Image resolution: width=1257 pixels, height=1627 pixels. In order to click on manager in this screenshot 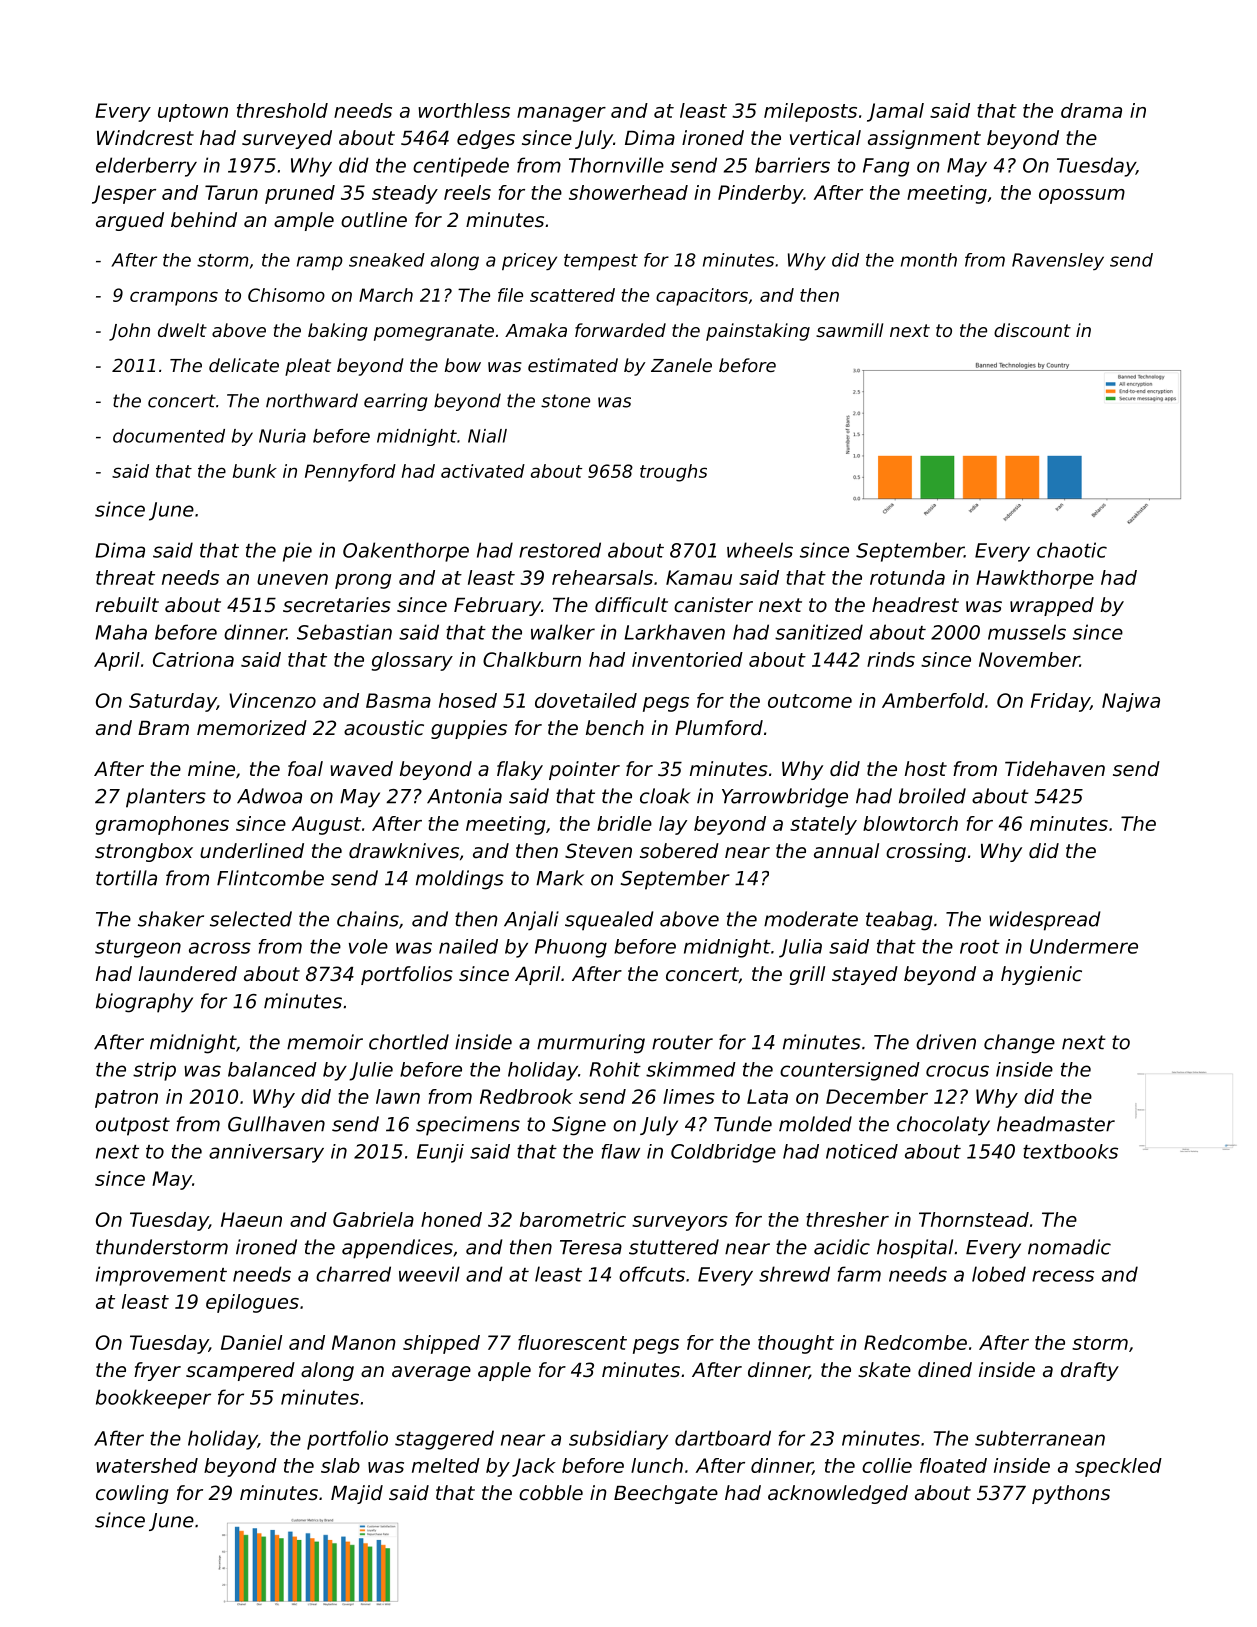, I will do `click(561, 114)`.
